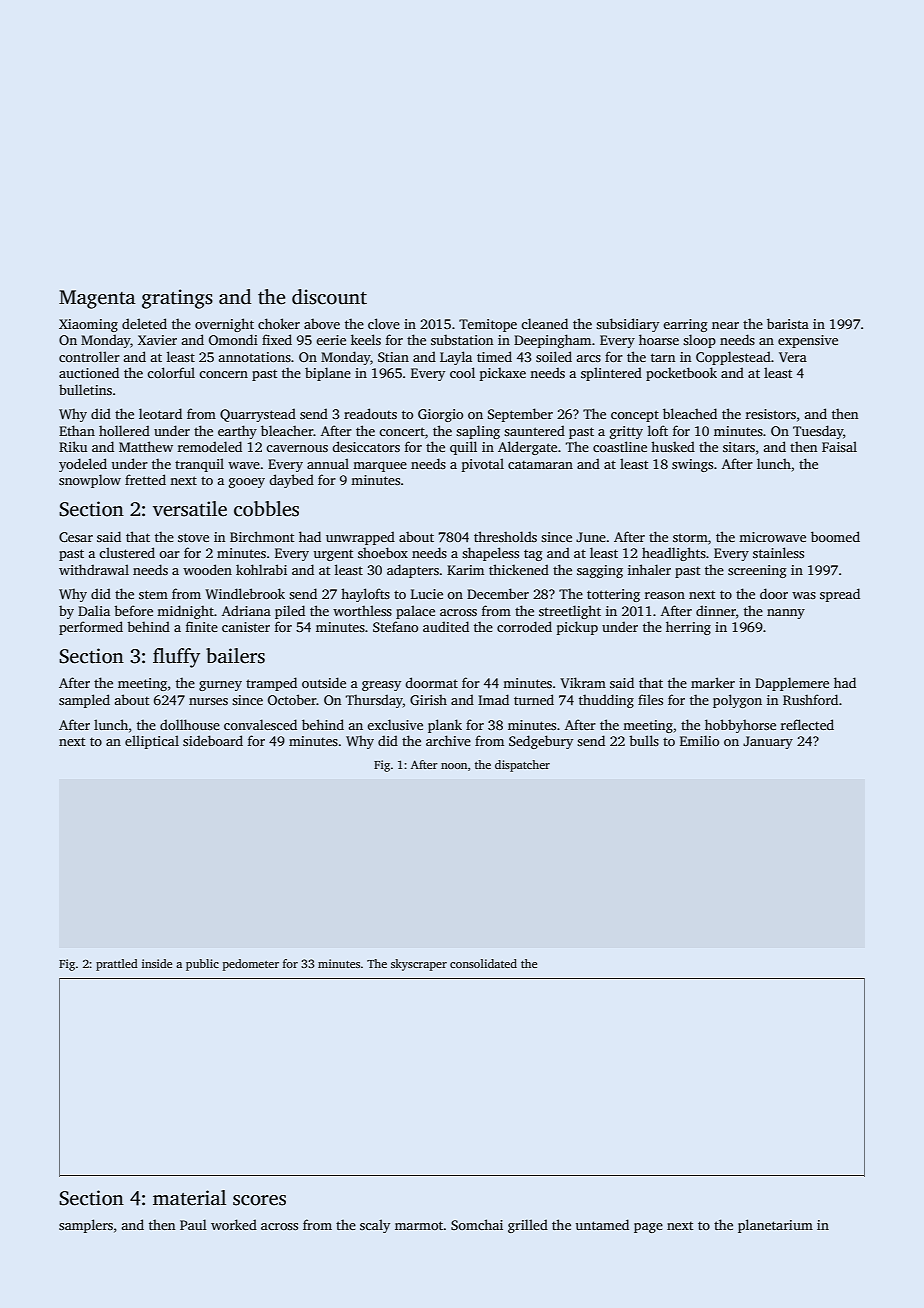  I want to click on fluffy, so click(176, 658).
